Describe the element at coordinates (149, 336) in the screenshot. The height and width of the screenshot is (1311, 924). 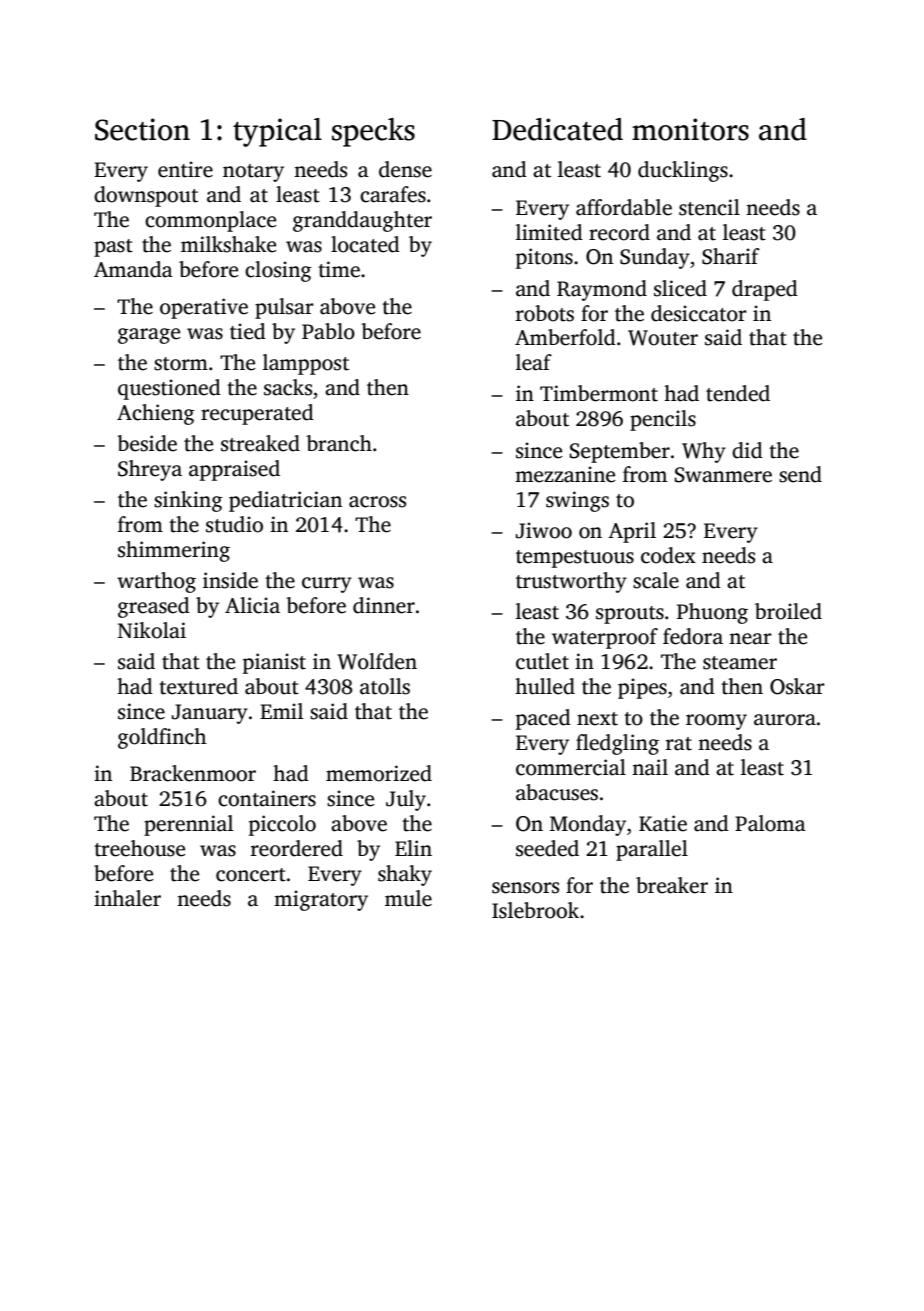
I see `garage` at that location.
